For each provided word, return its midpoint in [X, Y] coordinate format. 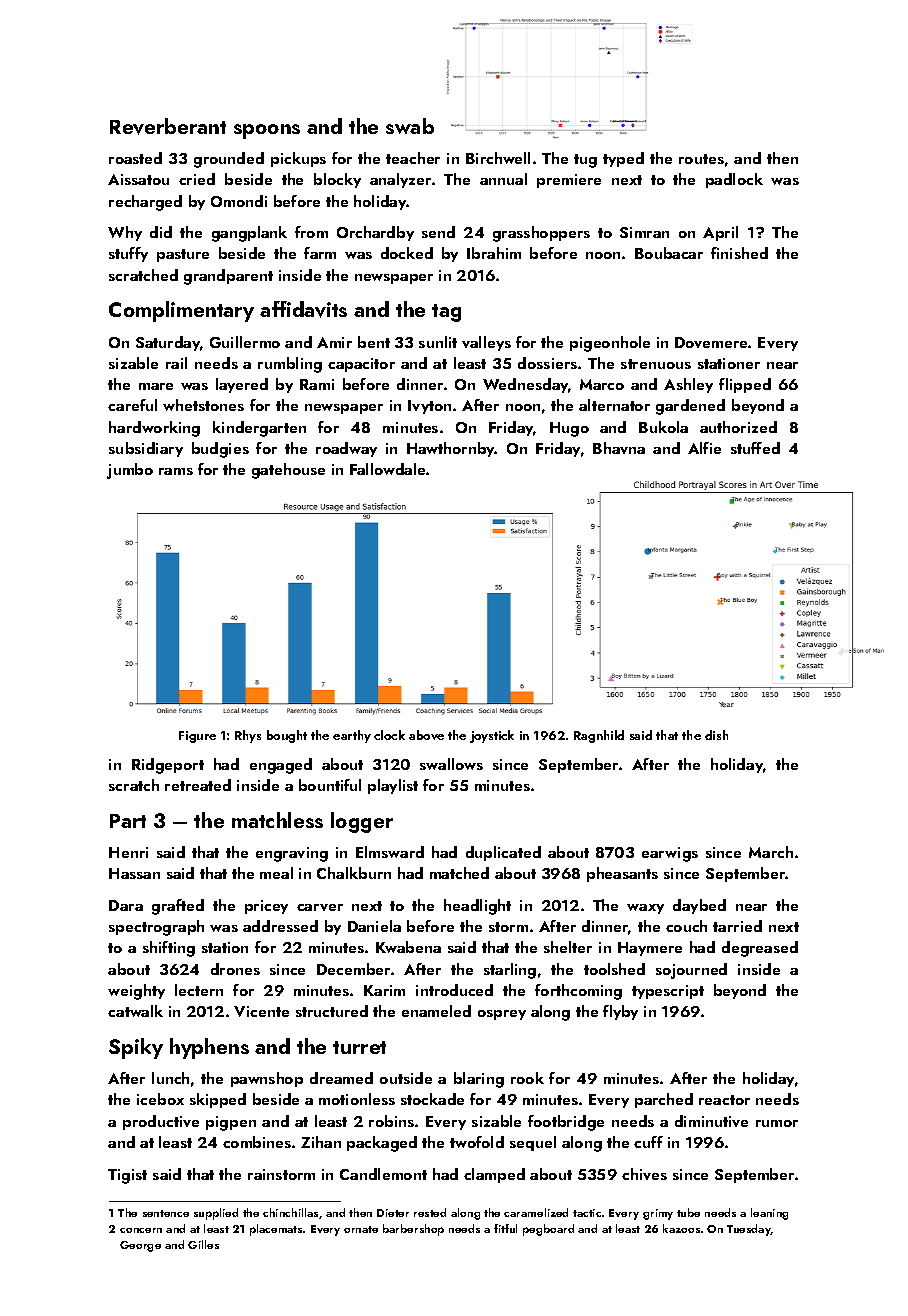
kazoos [681, 1228]
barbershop [413, 1230]
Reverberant [168, 126]
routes [701, 159]
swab [410, 126]
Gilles [203, 1244]
